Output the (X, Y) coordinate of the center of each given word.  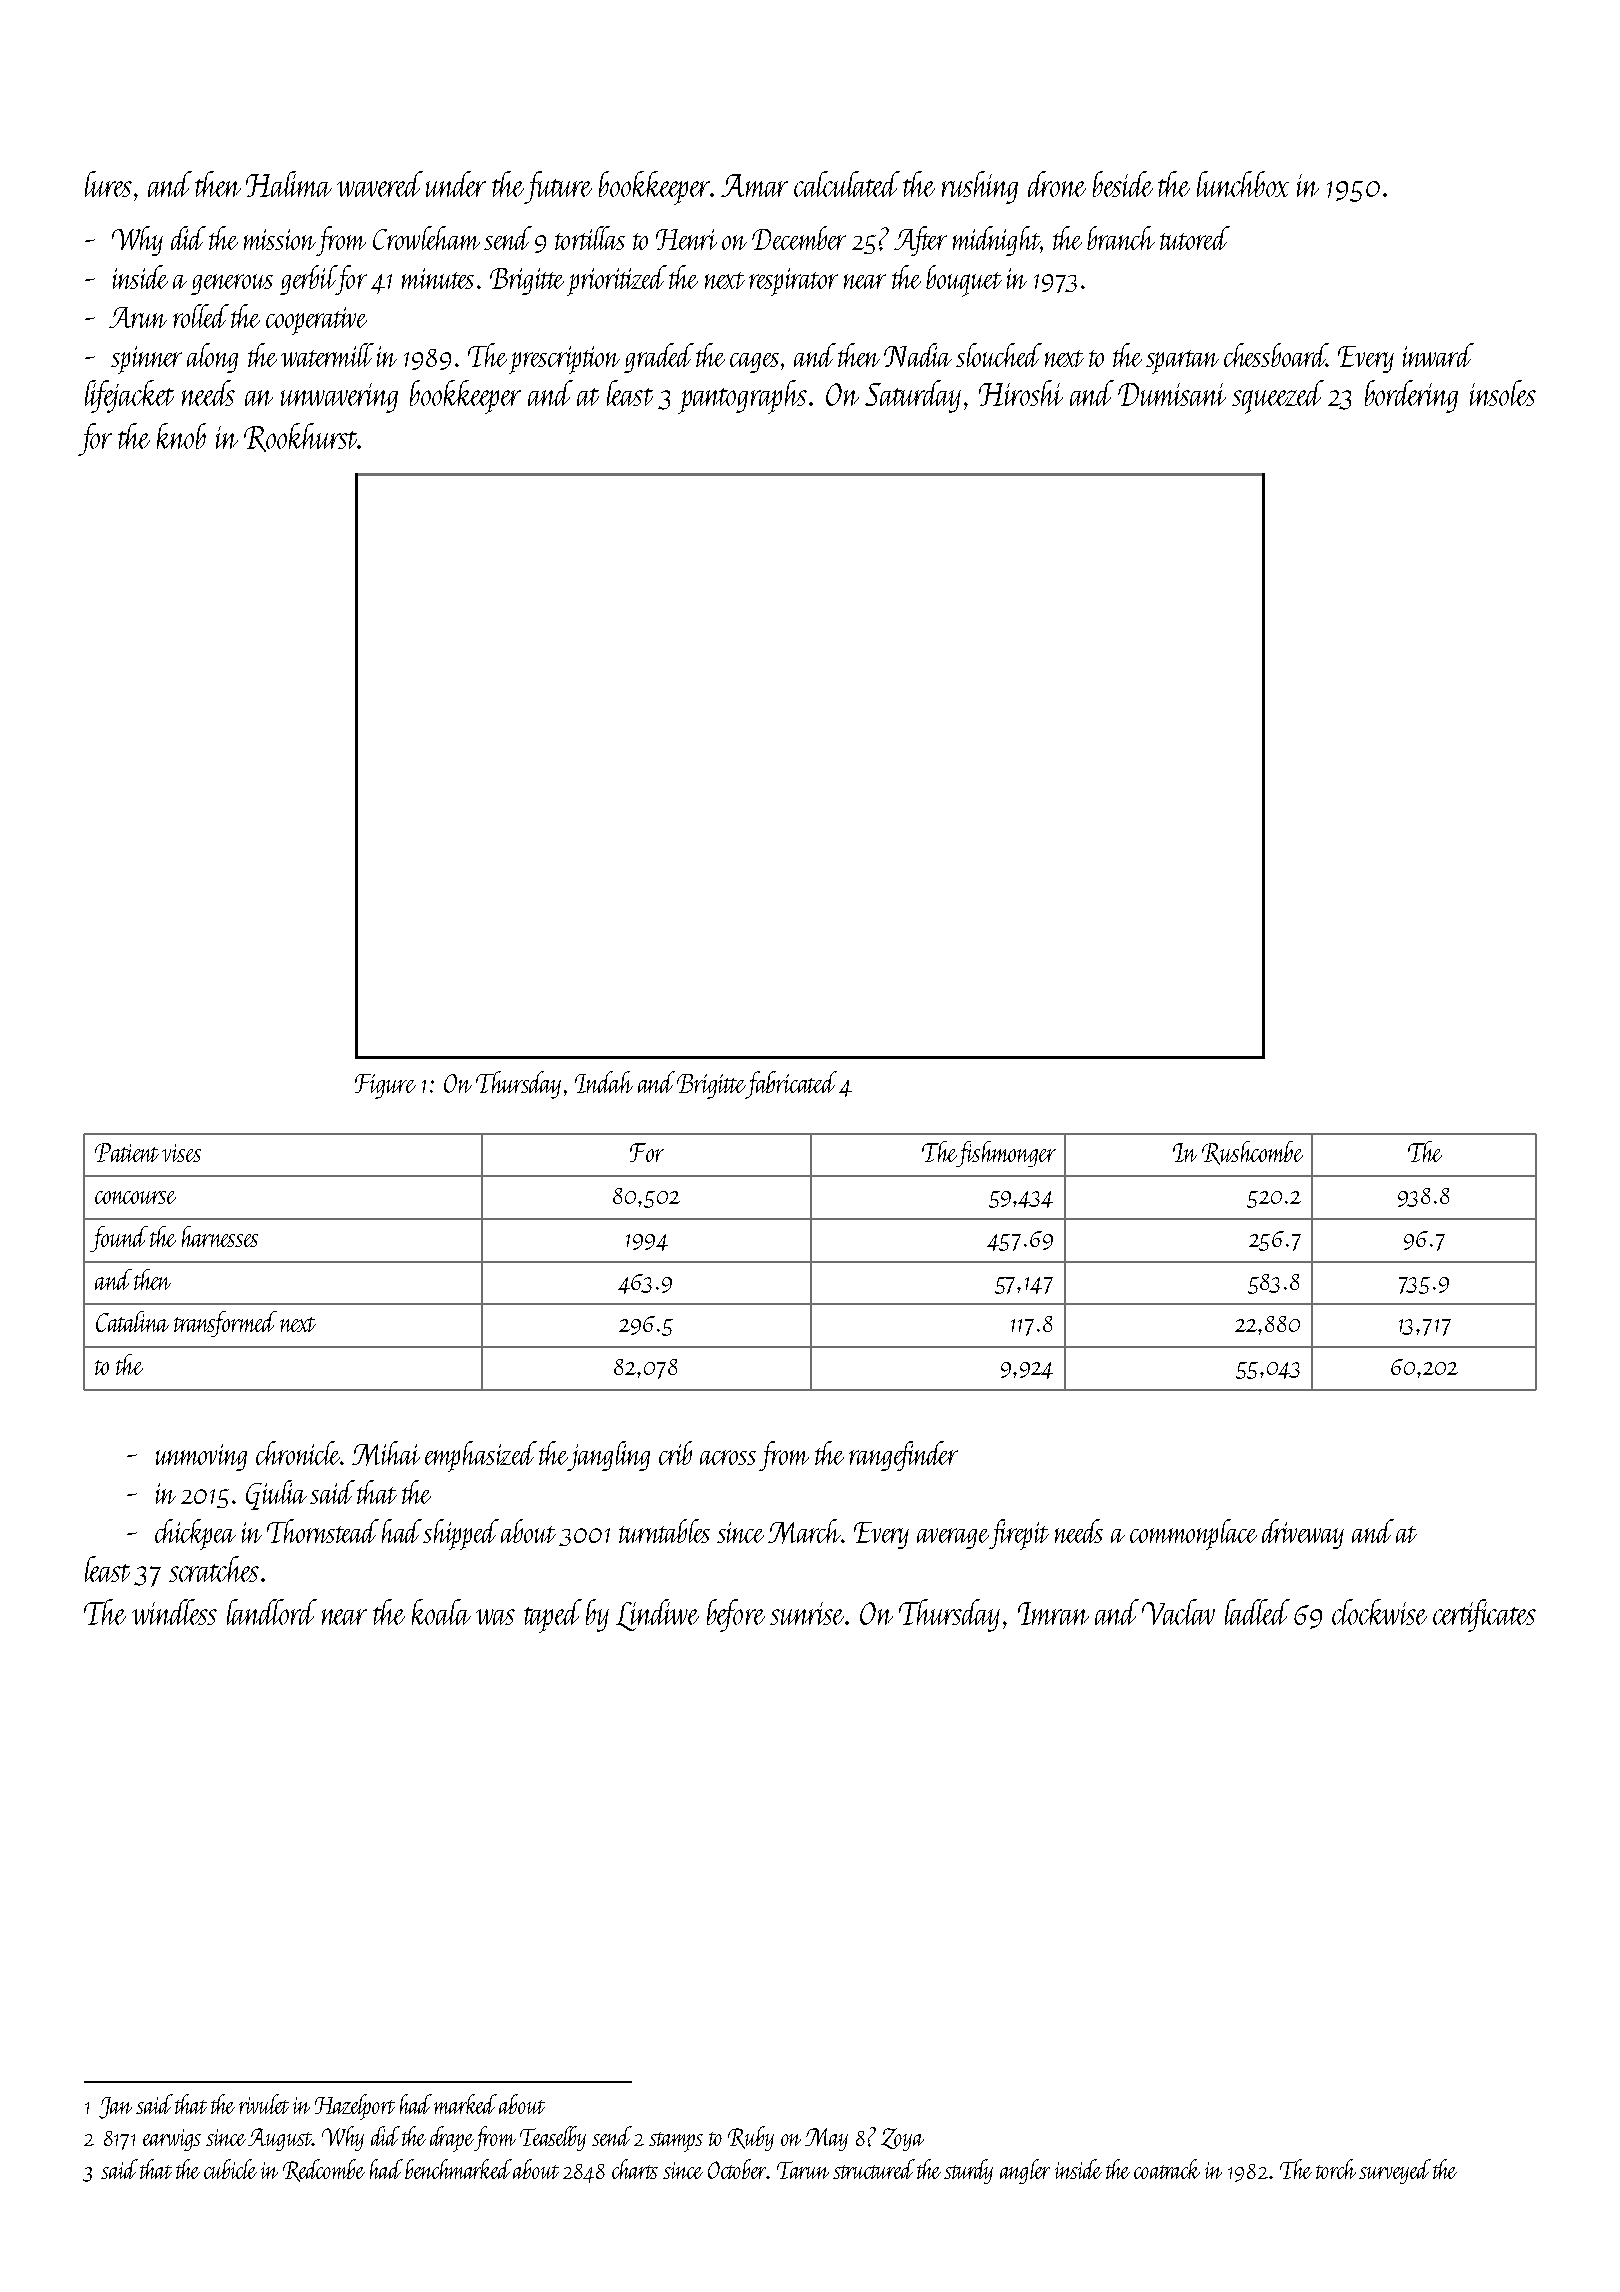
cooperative (316, 321)
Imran (1053, 1613)
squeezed (1278, 397)
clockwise (1379, 1612)
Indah (604, 1082)
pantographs (742, 397)
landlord (272, 1612)
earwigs (172, 2140)
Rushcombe (1252, 1153)
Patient (127, 1152)
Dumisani (1172, 394)
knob (181, 436)
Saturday (913, 396)
